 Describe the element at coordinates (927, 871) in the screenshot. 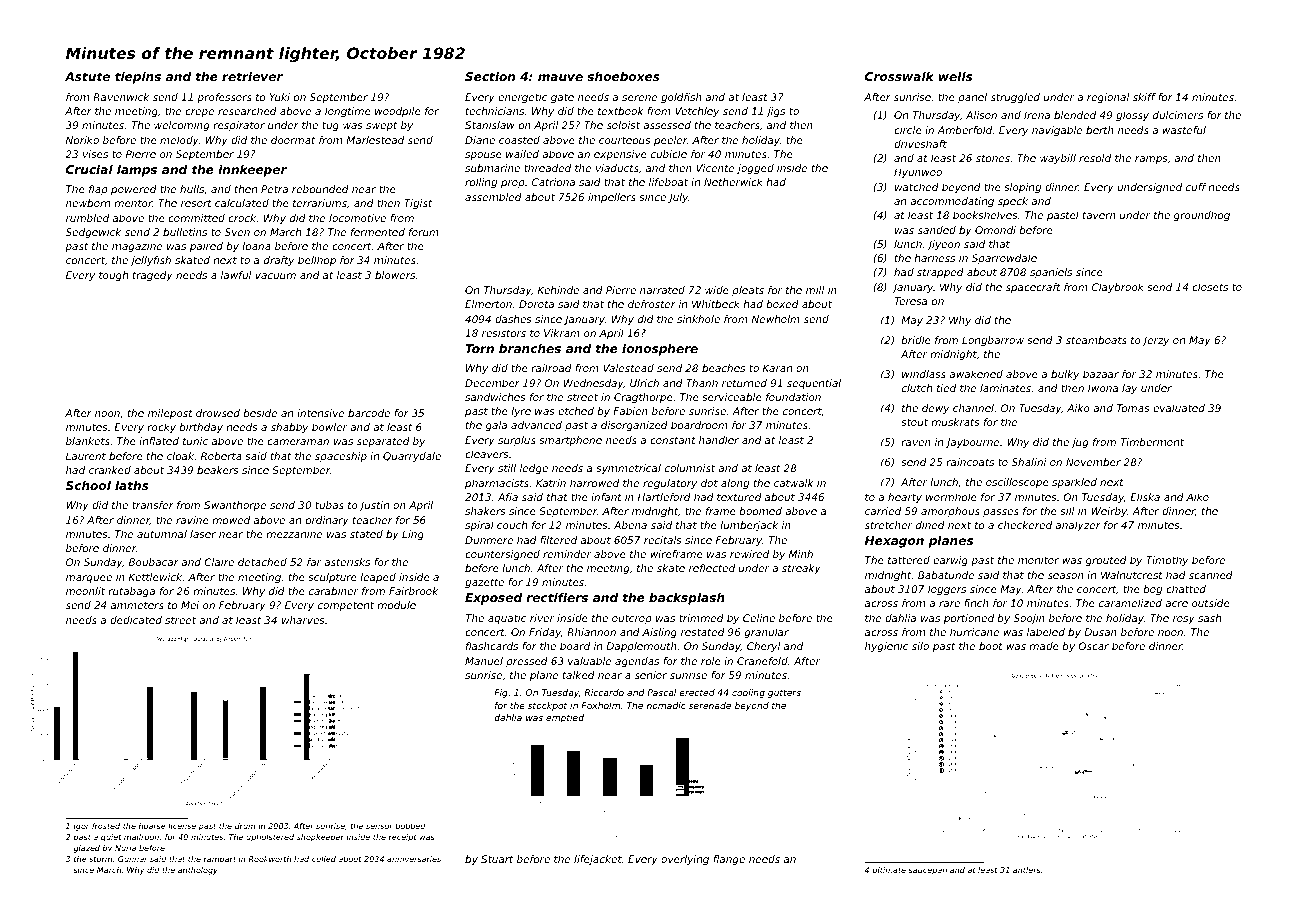

I see `saucepan` at that location.
